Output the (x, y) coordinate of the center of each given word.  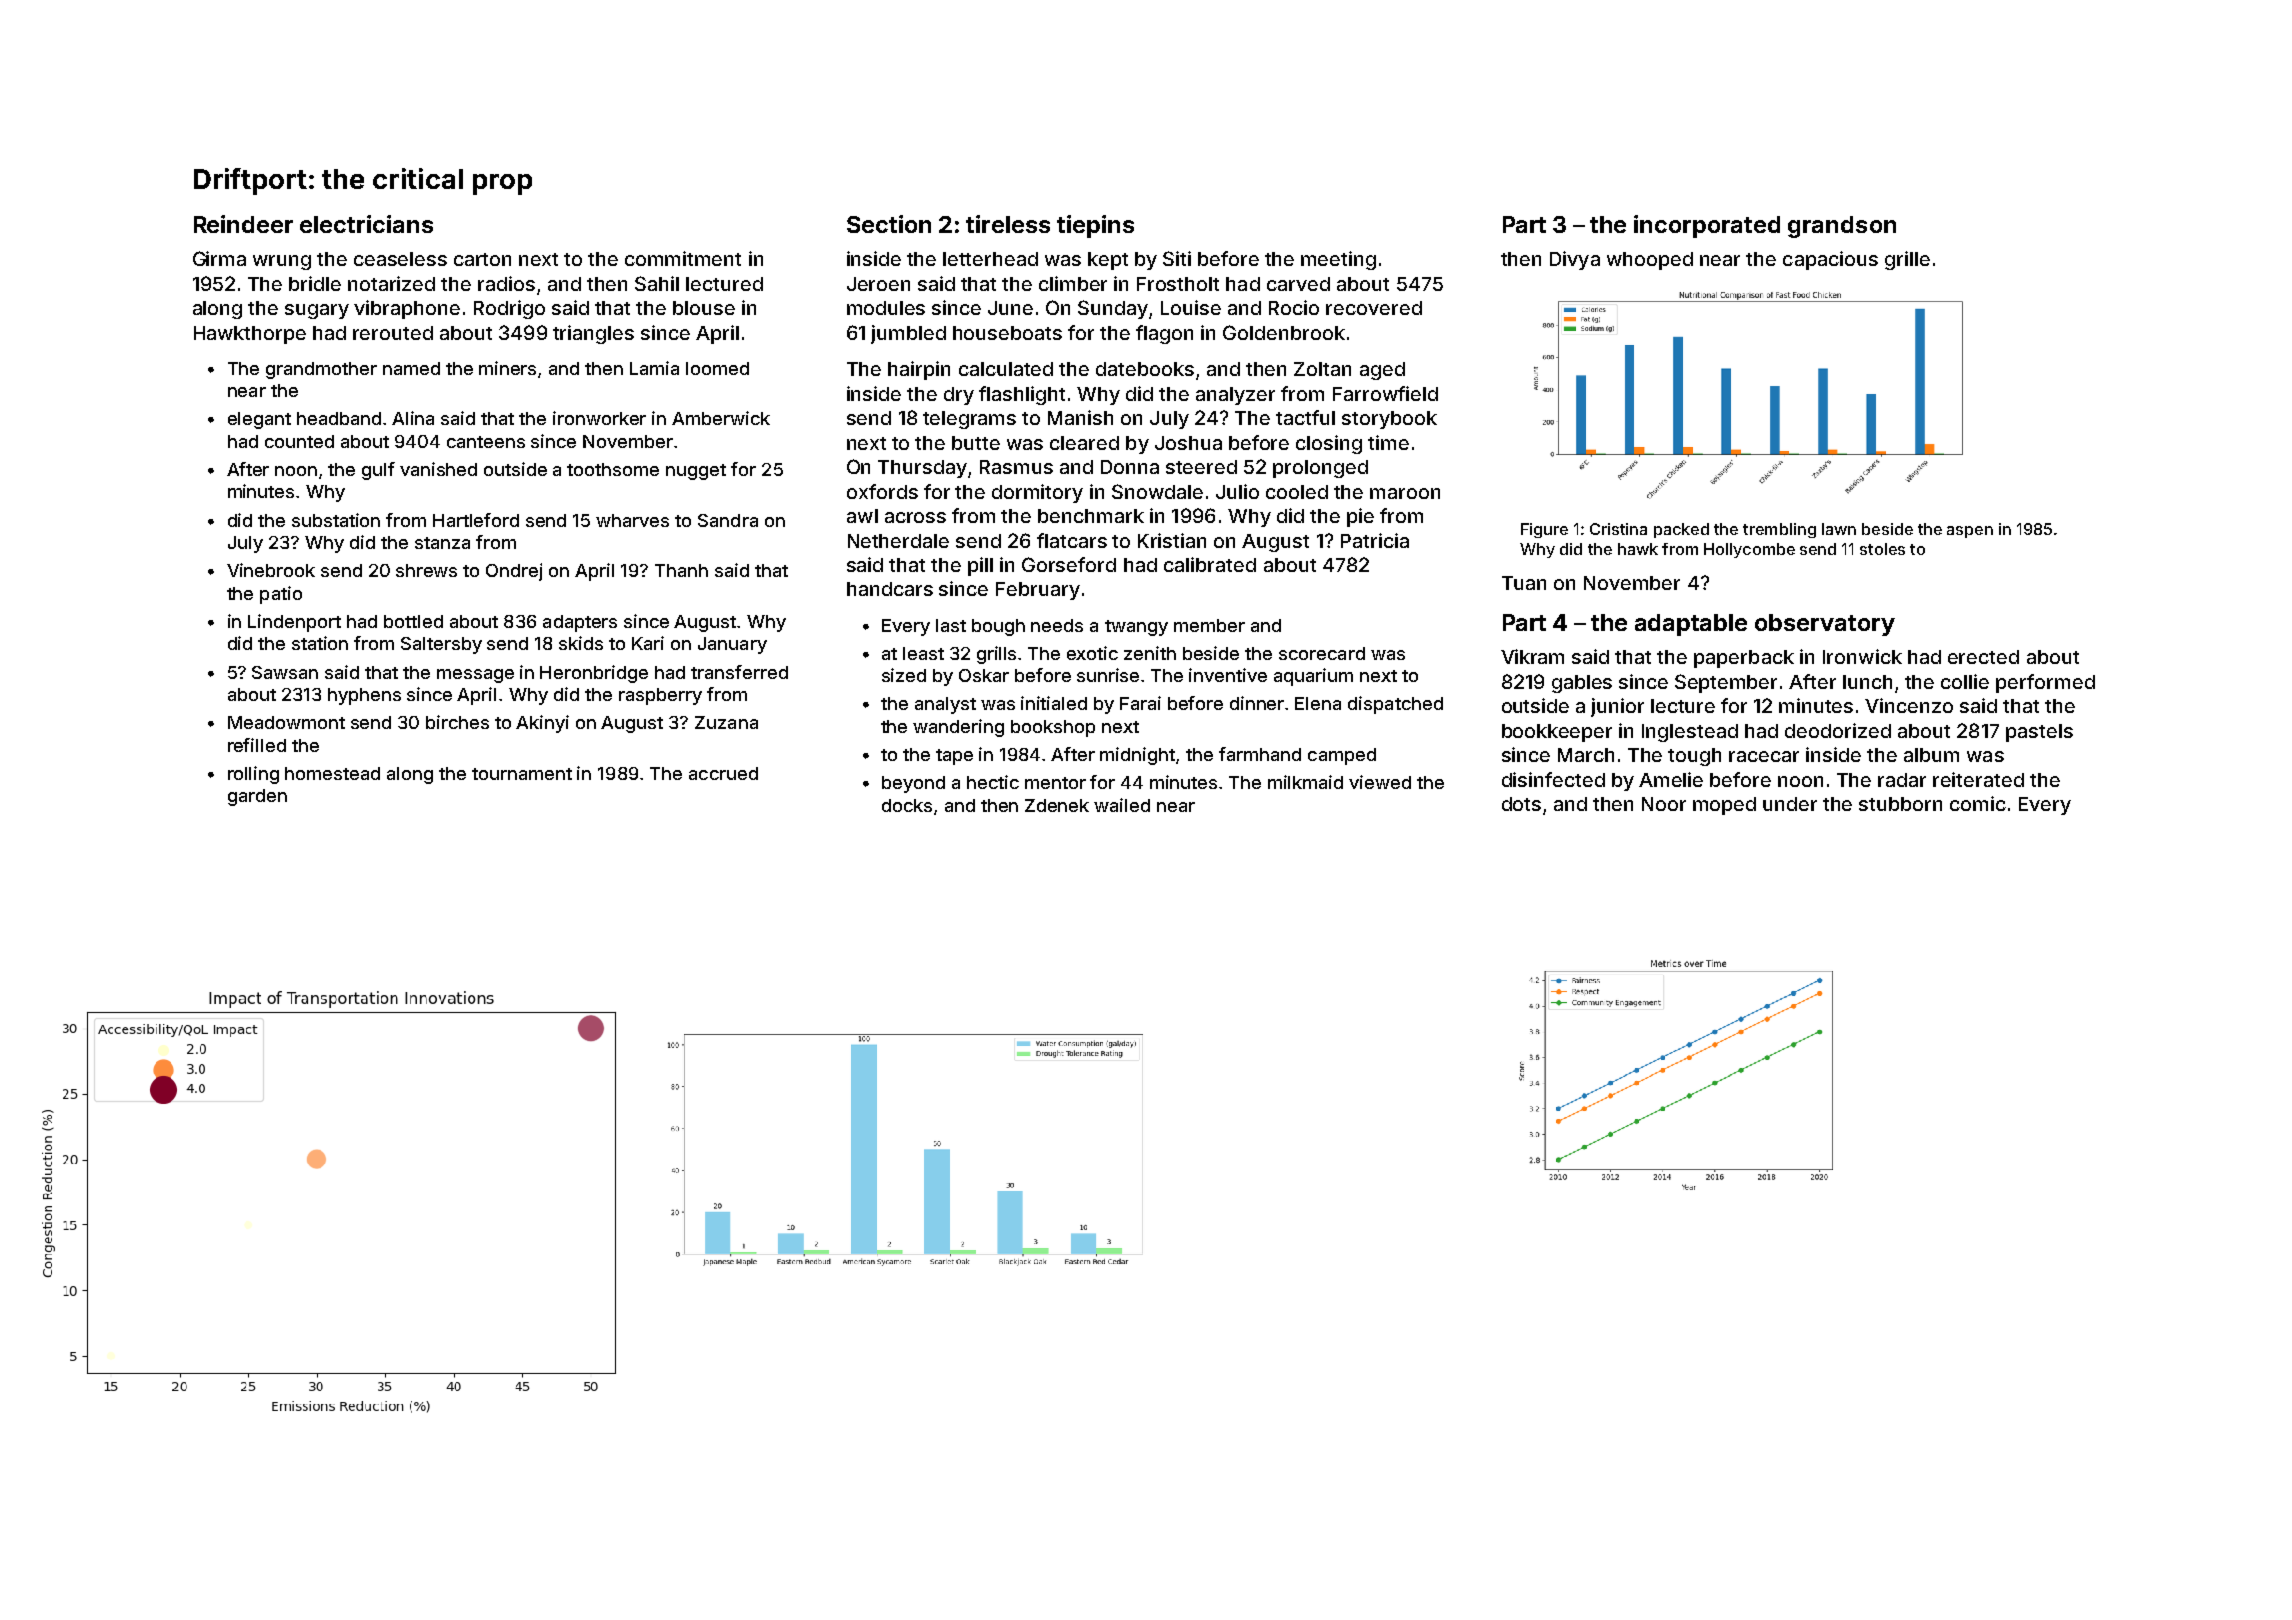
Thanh (681, 570)
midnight (1137, 756)
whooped (1650, 261)
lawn (1839, 529)
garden (257, 797)
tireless (1008, 224)
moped (1724, 806)
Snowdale (1157, 491)
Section (889, 224)
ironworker (599, 418)
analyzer (1235, 396)
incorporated (1707, 226)
